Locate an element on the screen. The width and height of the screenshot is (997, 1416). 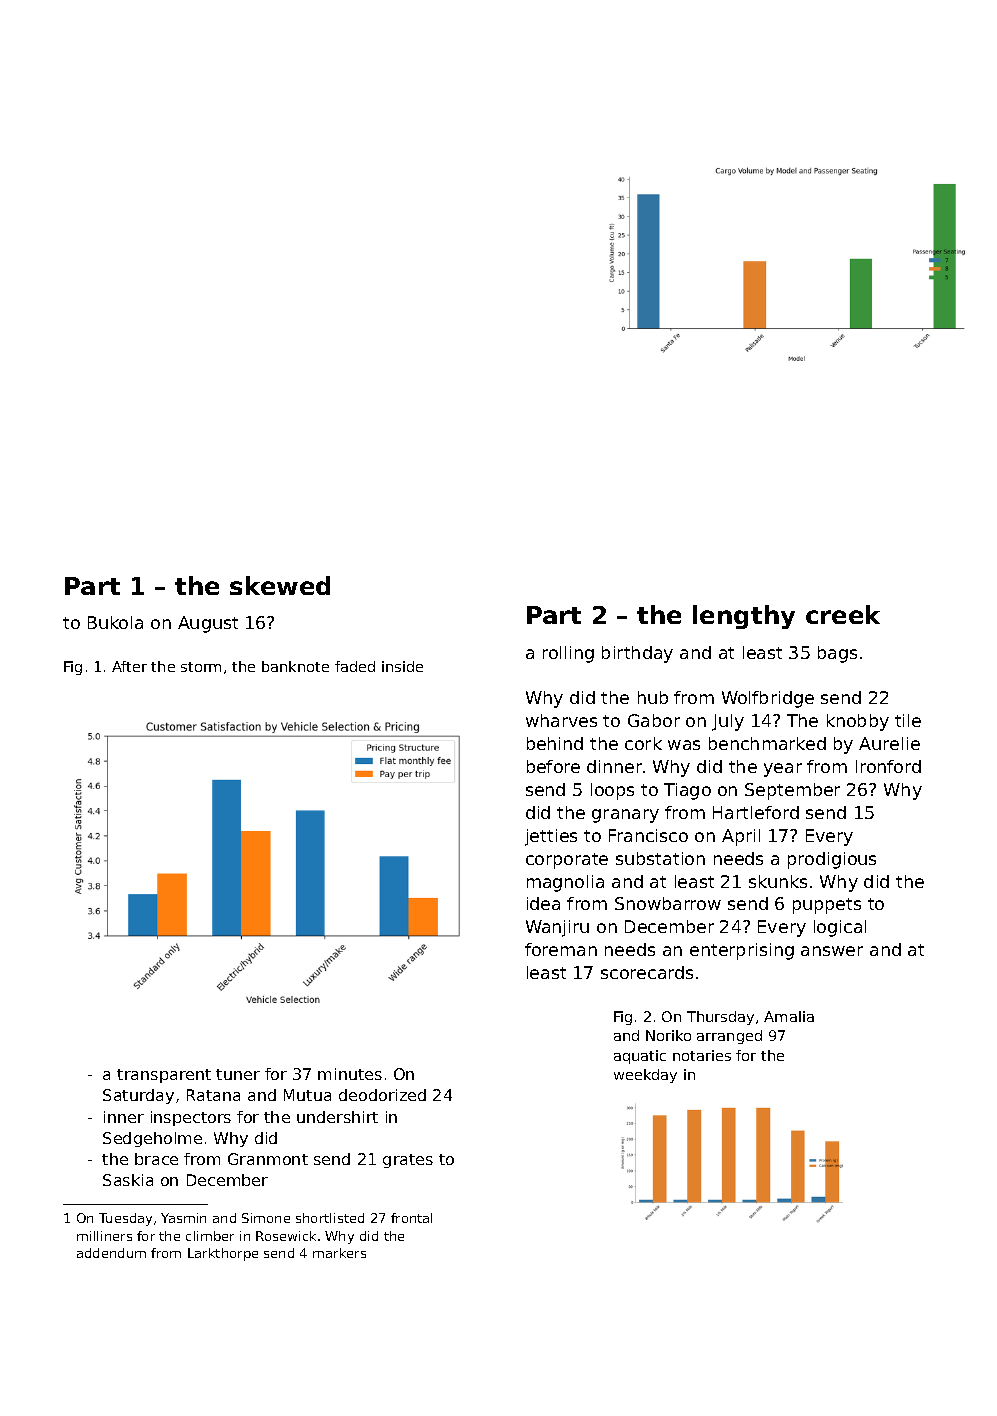
creek is located at coordinates (843, 614).
